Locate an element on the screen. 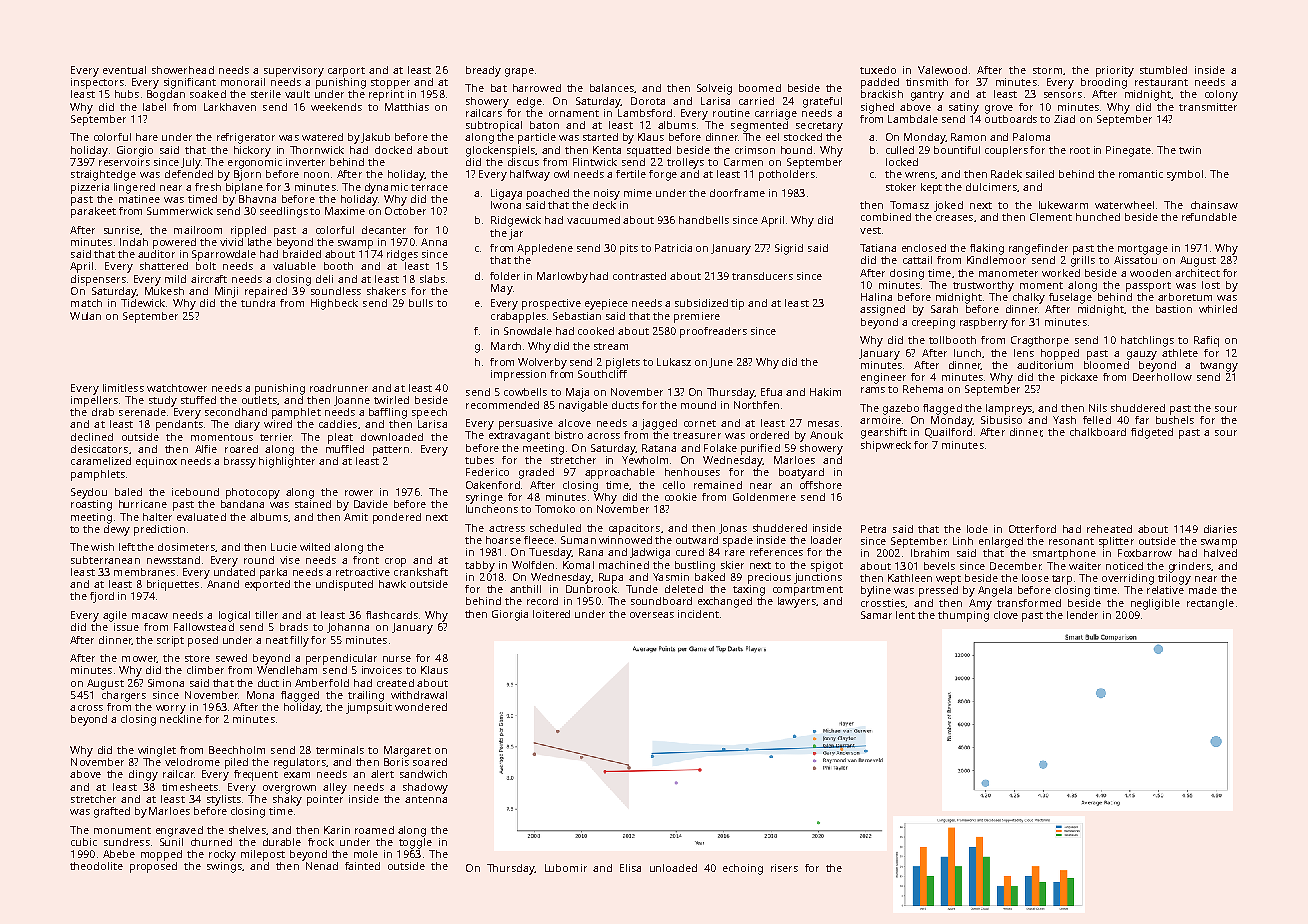 The height and width of the screenshot is (924, 1308). negligible is located at coordinates (1155, 604).
